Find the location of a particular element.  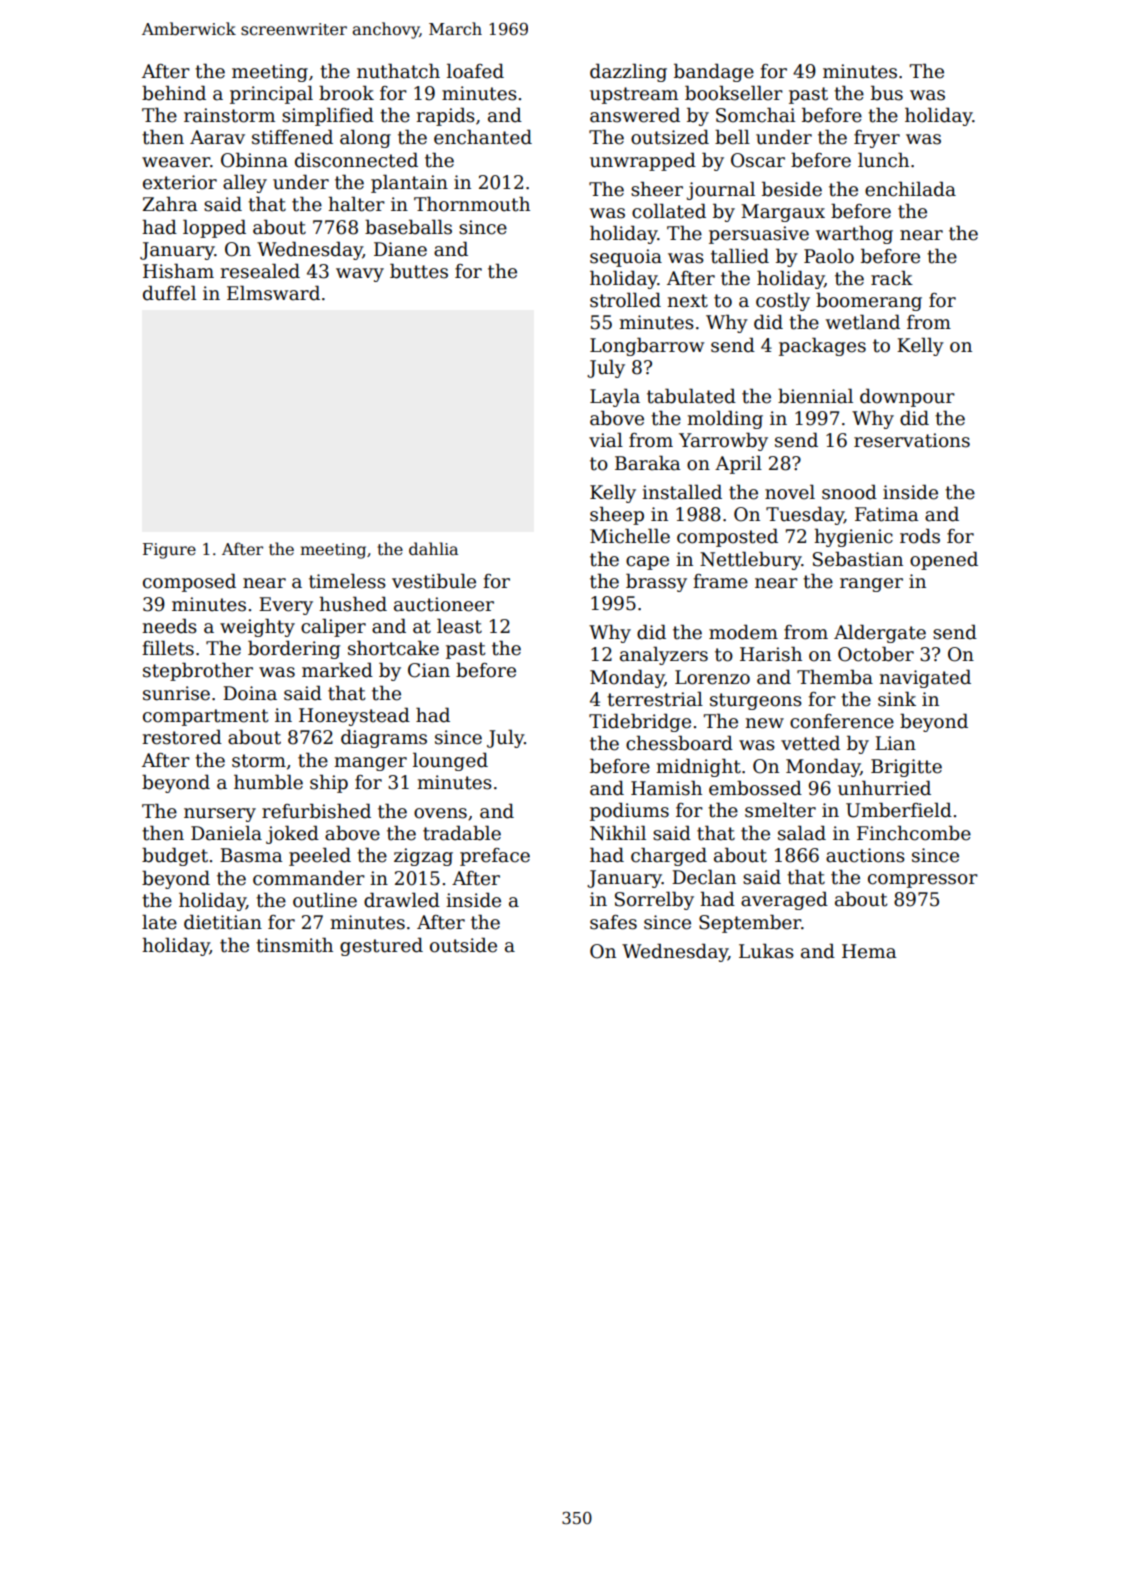

Honeystead is located at coordinates (354, 716).
